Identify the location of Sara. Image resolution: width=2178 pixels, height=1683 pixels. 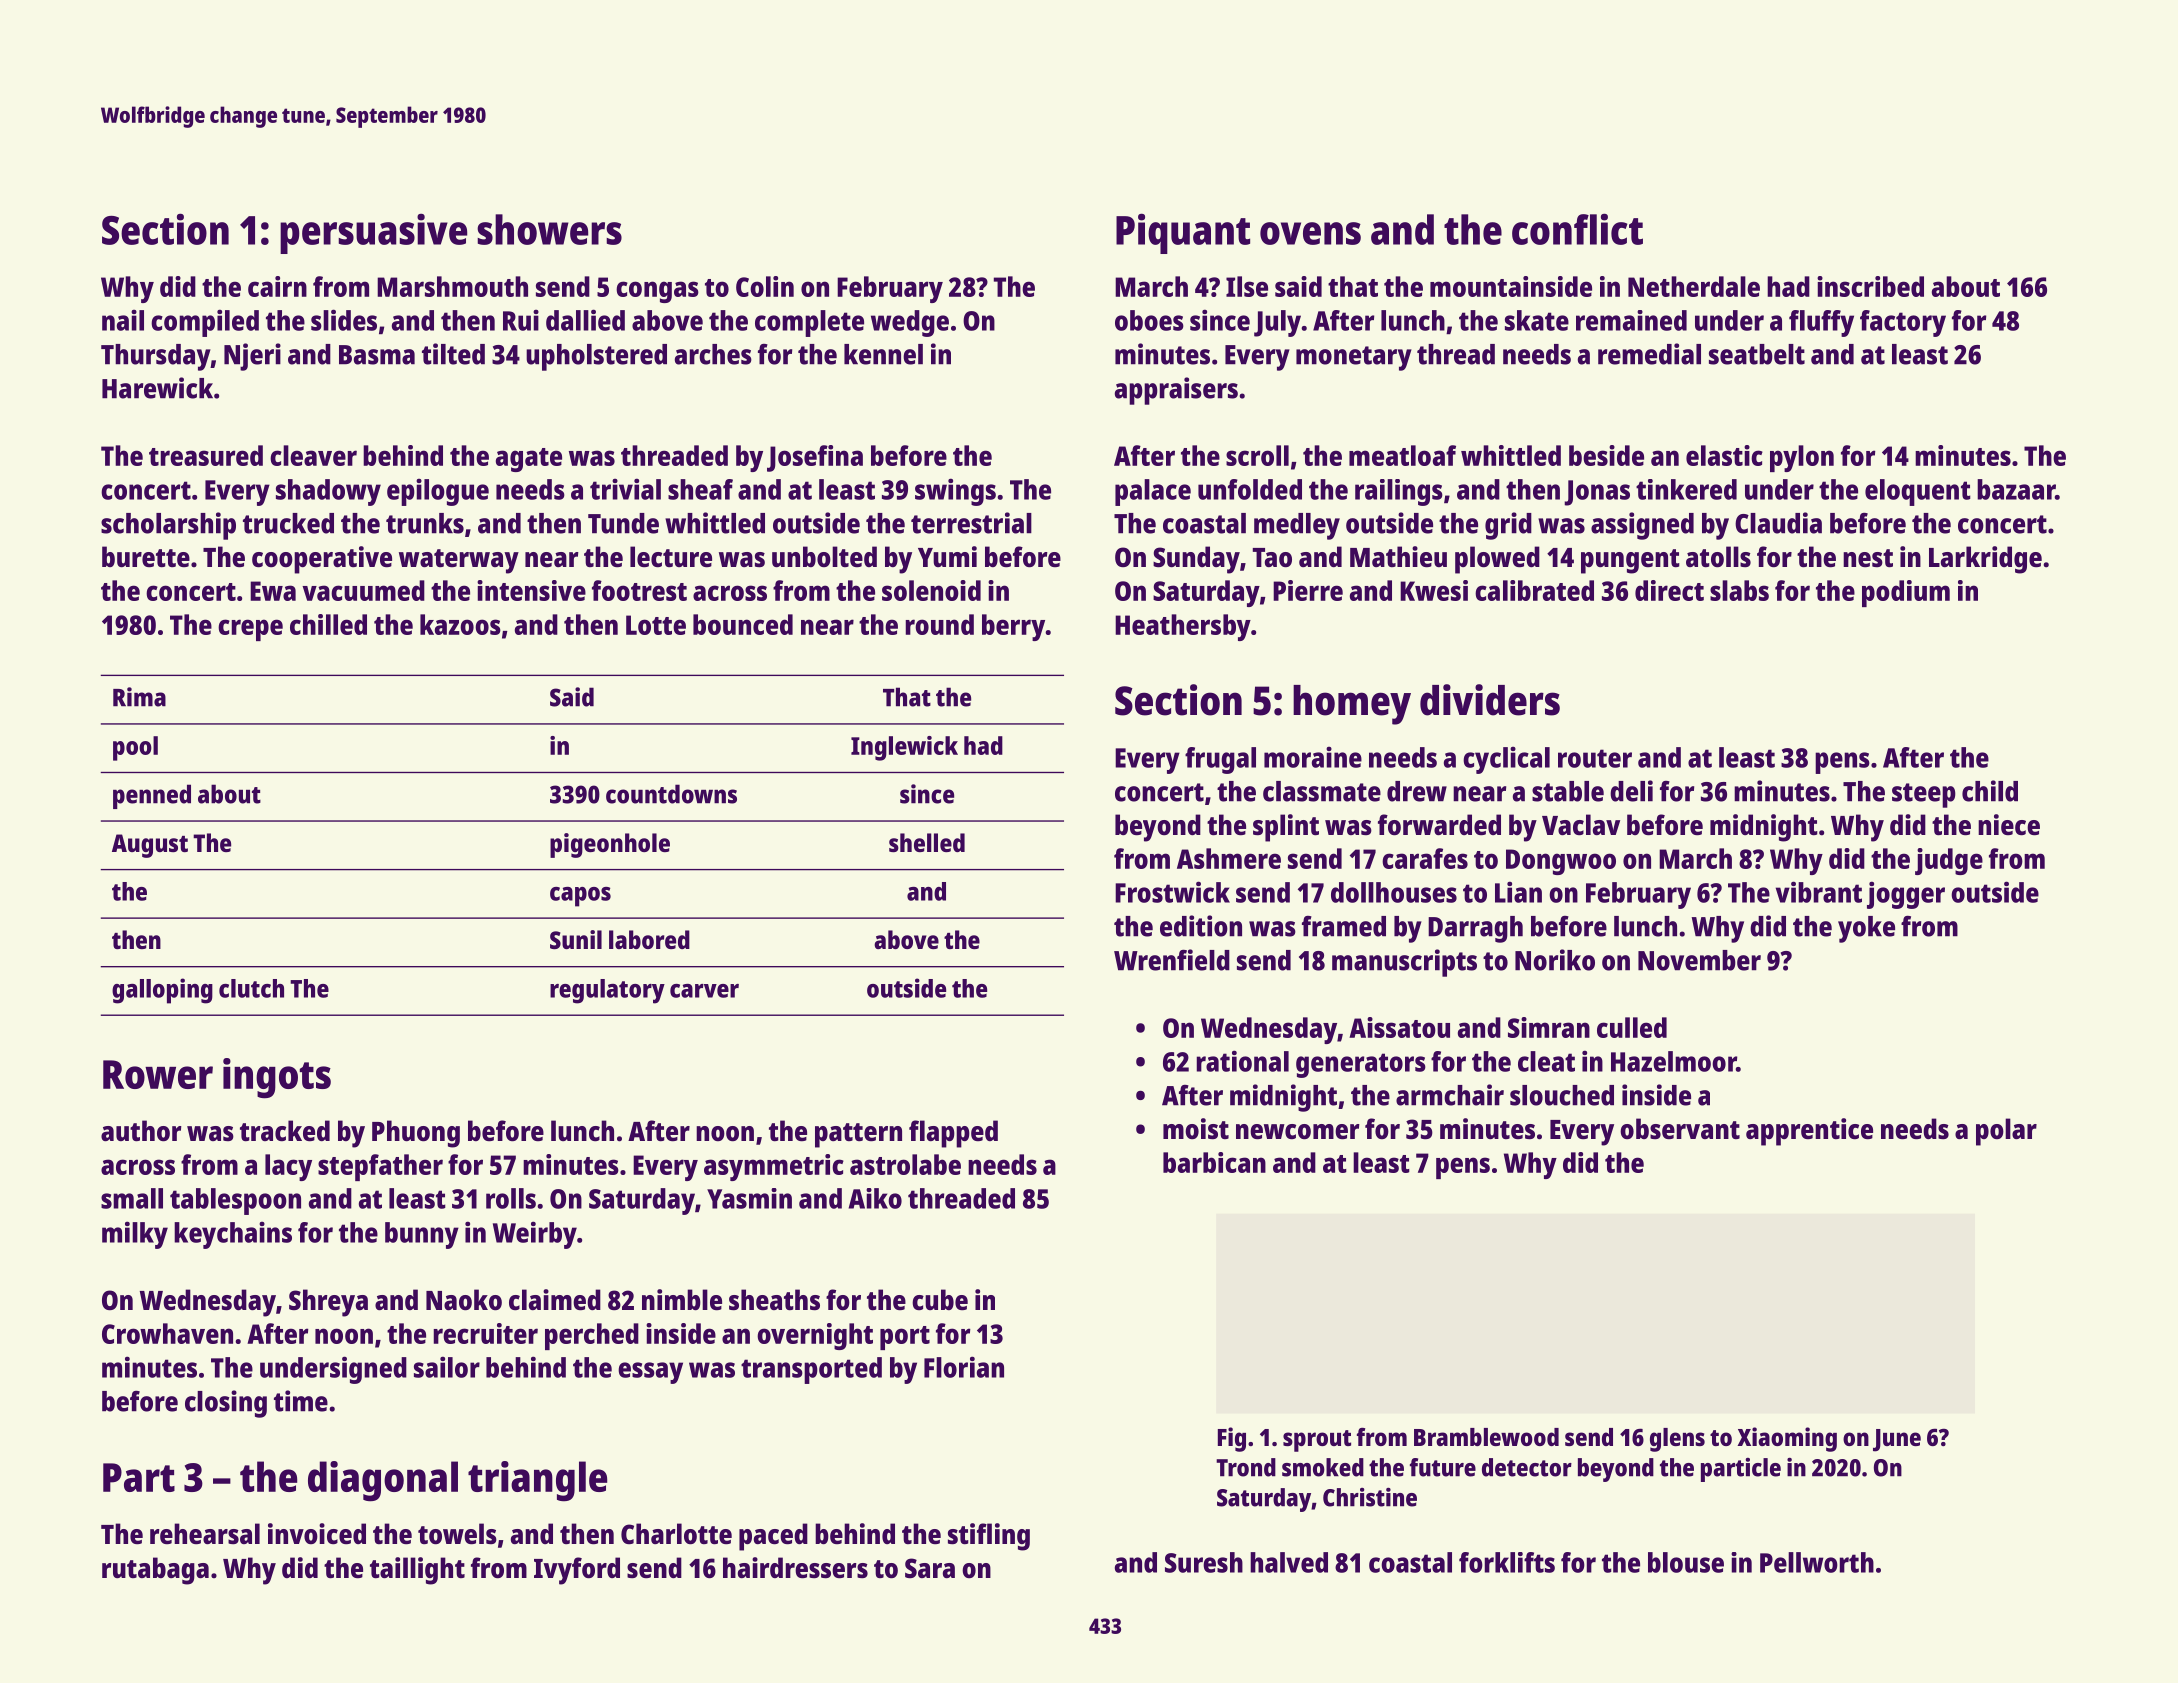
(930, 1568).
